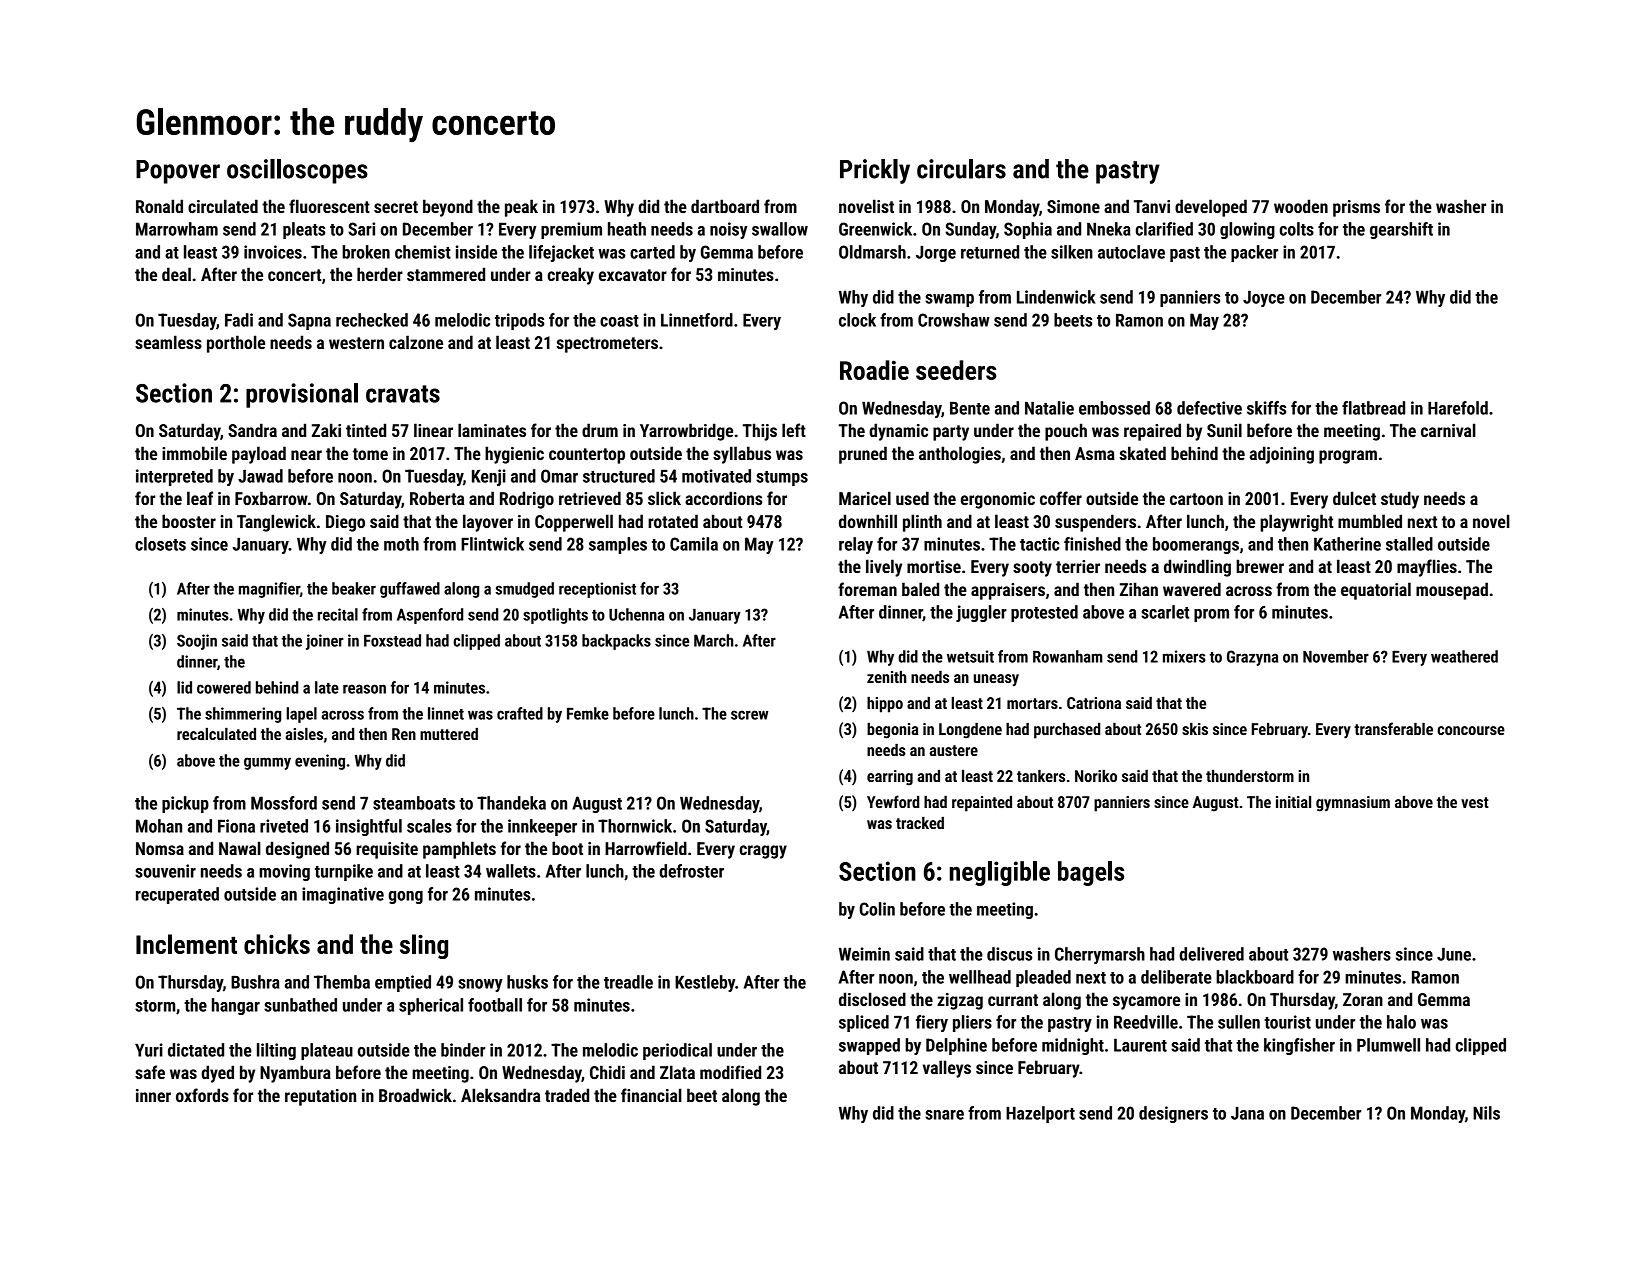  Describe the element at coordinates (1254, 253) in the screenshot. I see `packer` at that location.
